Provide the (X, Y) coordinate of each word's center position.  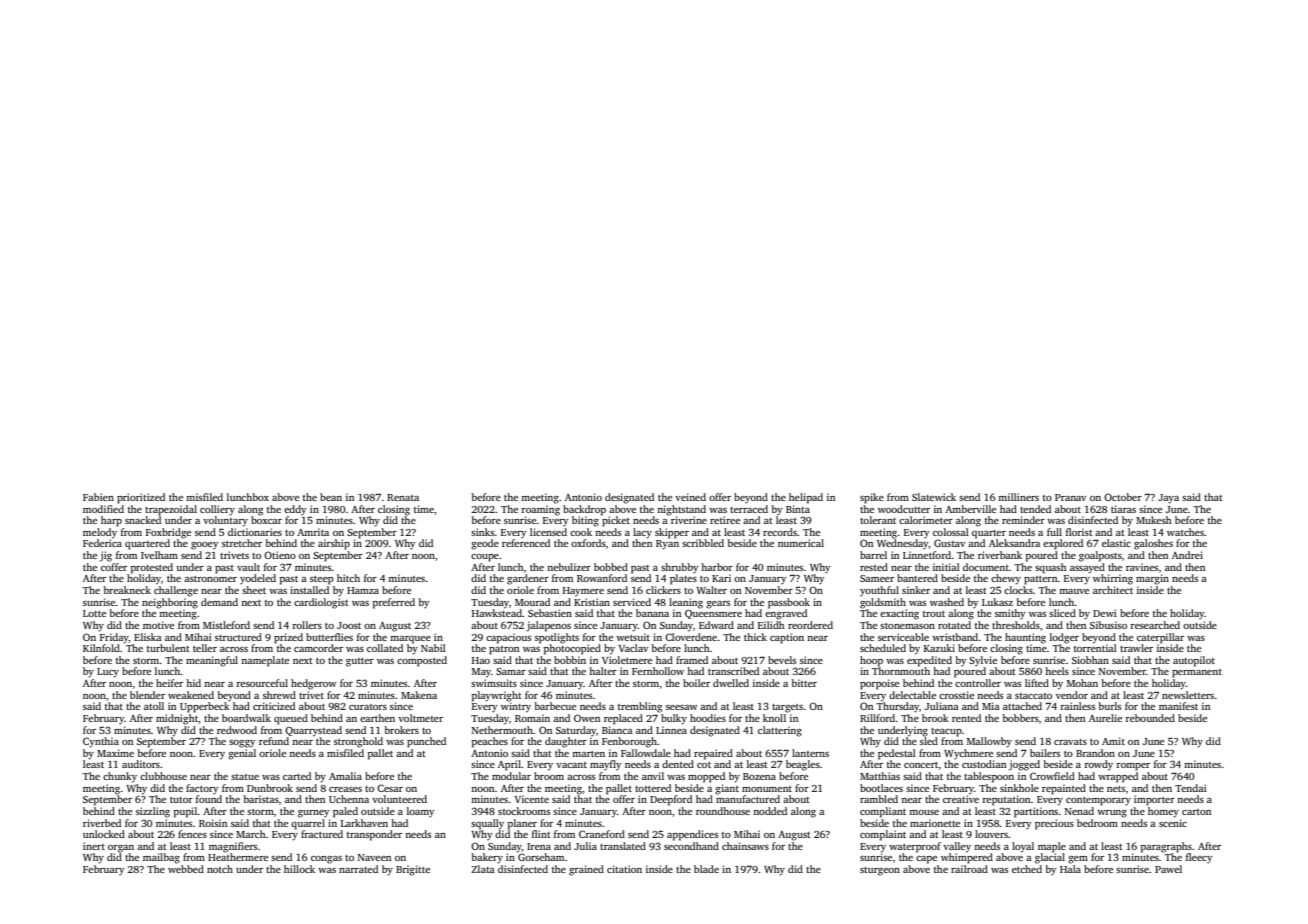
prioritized (141, 498)
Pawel (1168, 869)
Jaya (1168, 499)
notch (220, 869)
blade (706, 869)
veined (690, 497)
